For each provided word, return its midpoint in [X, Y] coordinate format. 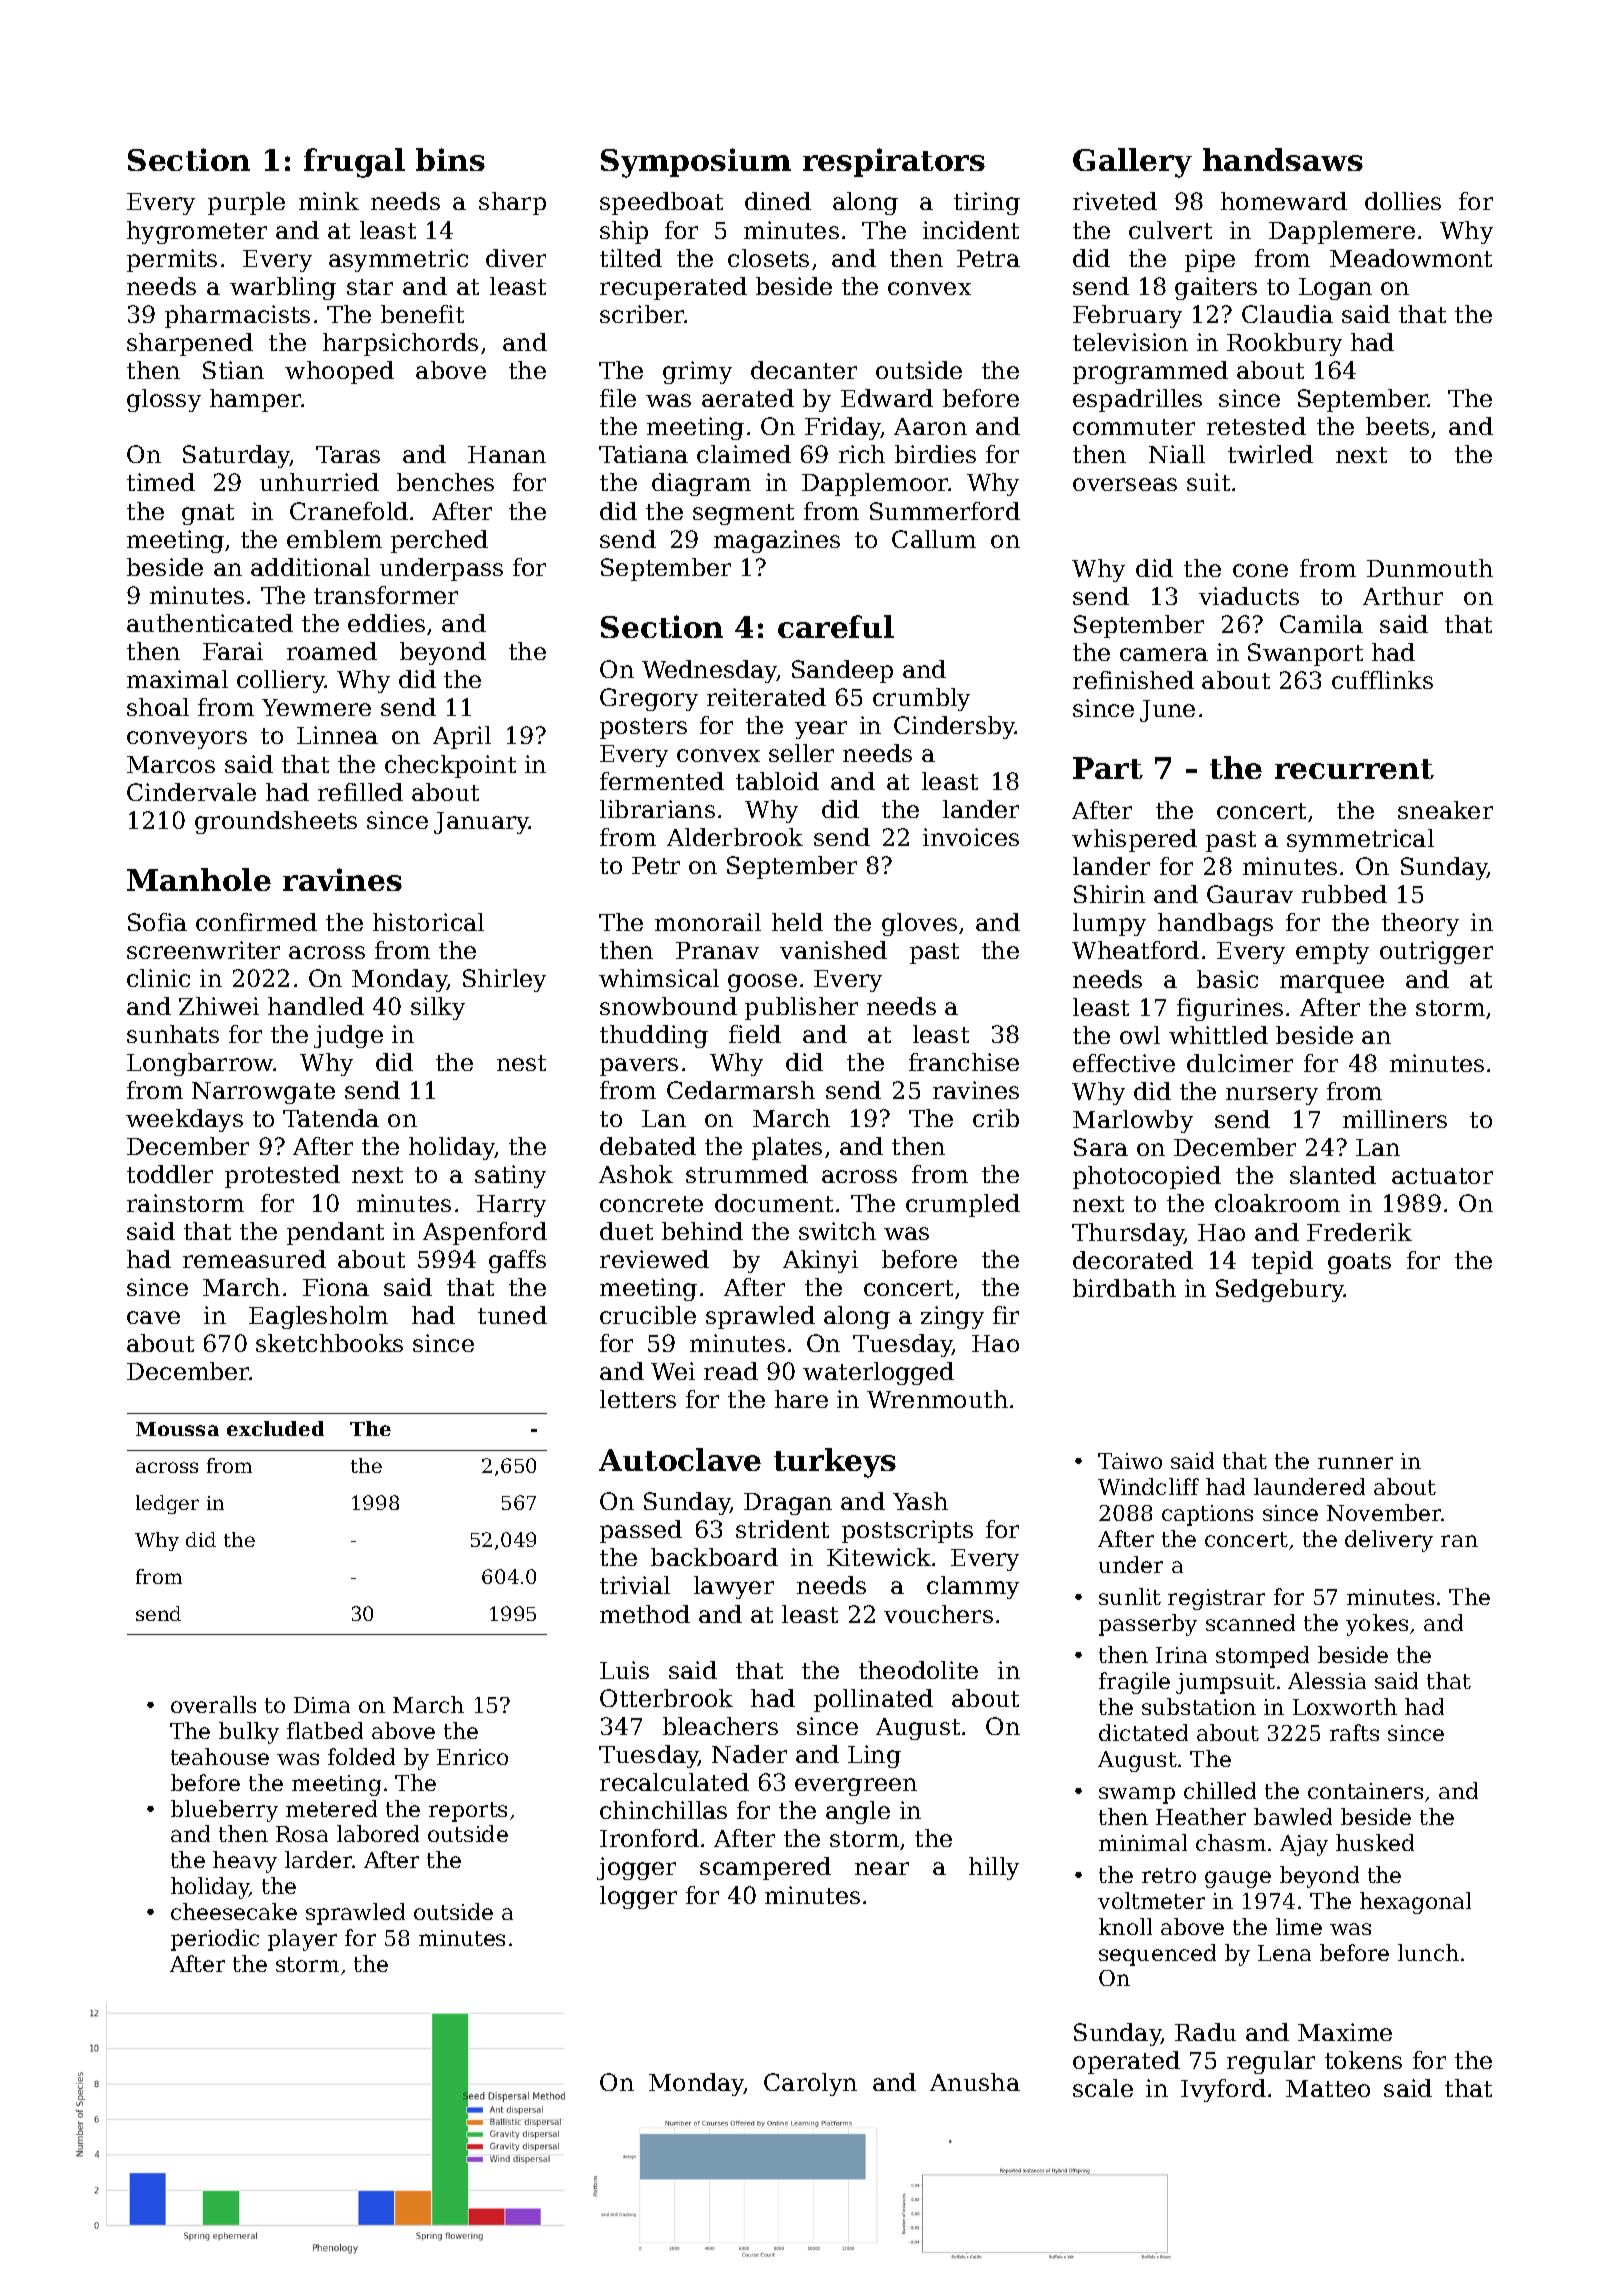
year [821, 730]
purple [246, 203]
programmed [1150, 372]
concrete [651, 1204]
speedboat [661, 203]
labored [378, 1833]
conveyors [187, 740]
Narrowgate [263, 1093]
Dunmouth [1430, 568]
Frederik [1359, 1232]
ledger [167, 1504]
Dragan [788, 1504]
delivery [1389, 1541]
